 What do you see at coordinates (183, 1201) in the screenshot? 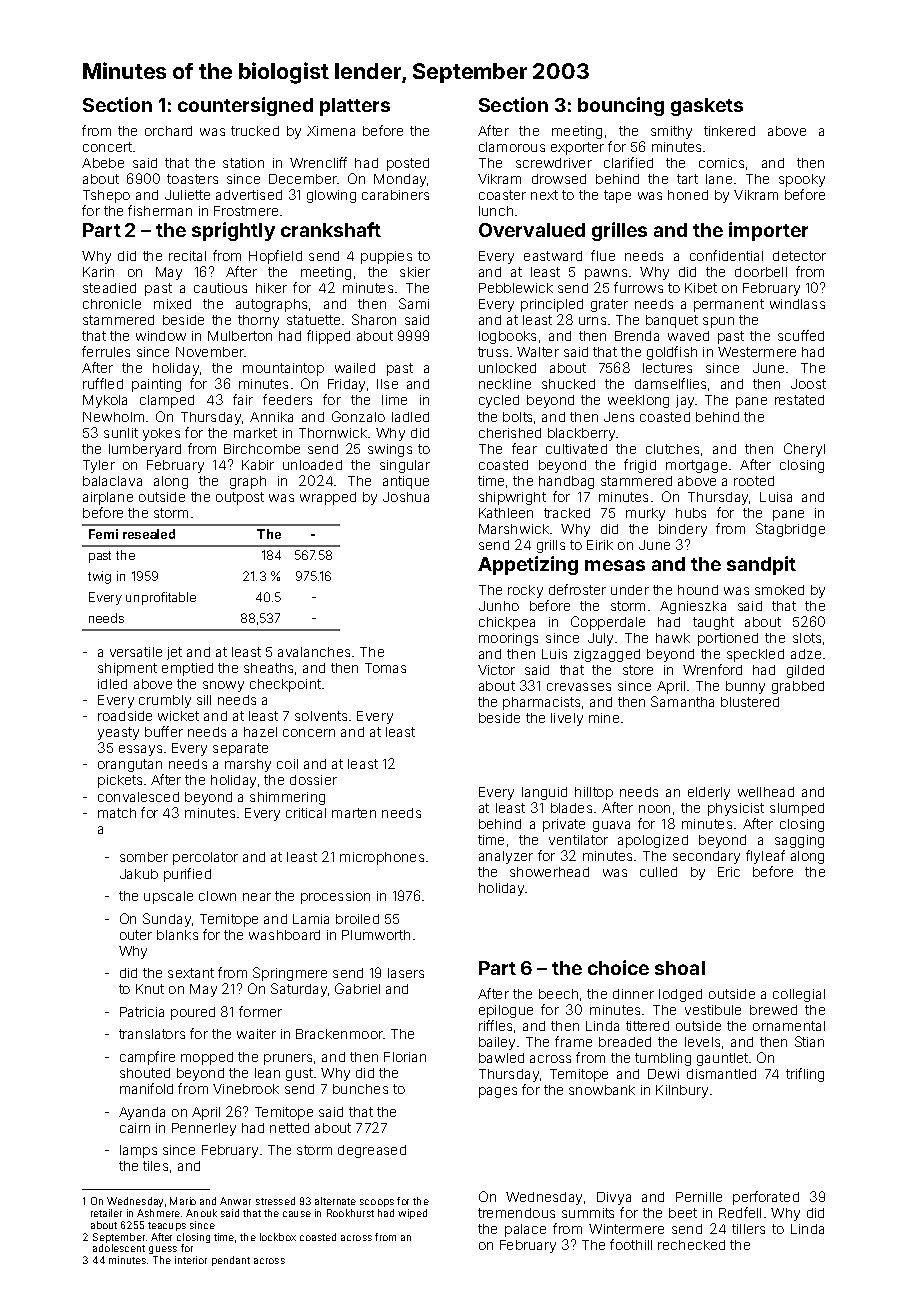
I see `Mario` at bounding box center [183, 1201].
